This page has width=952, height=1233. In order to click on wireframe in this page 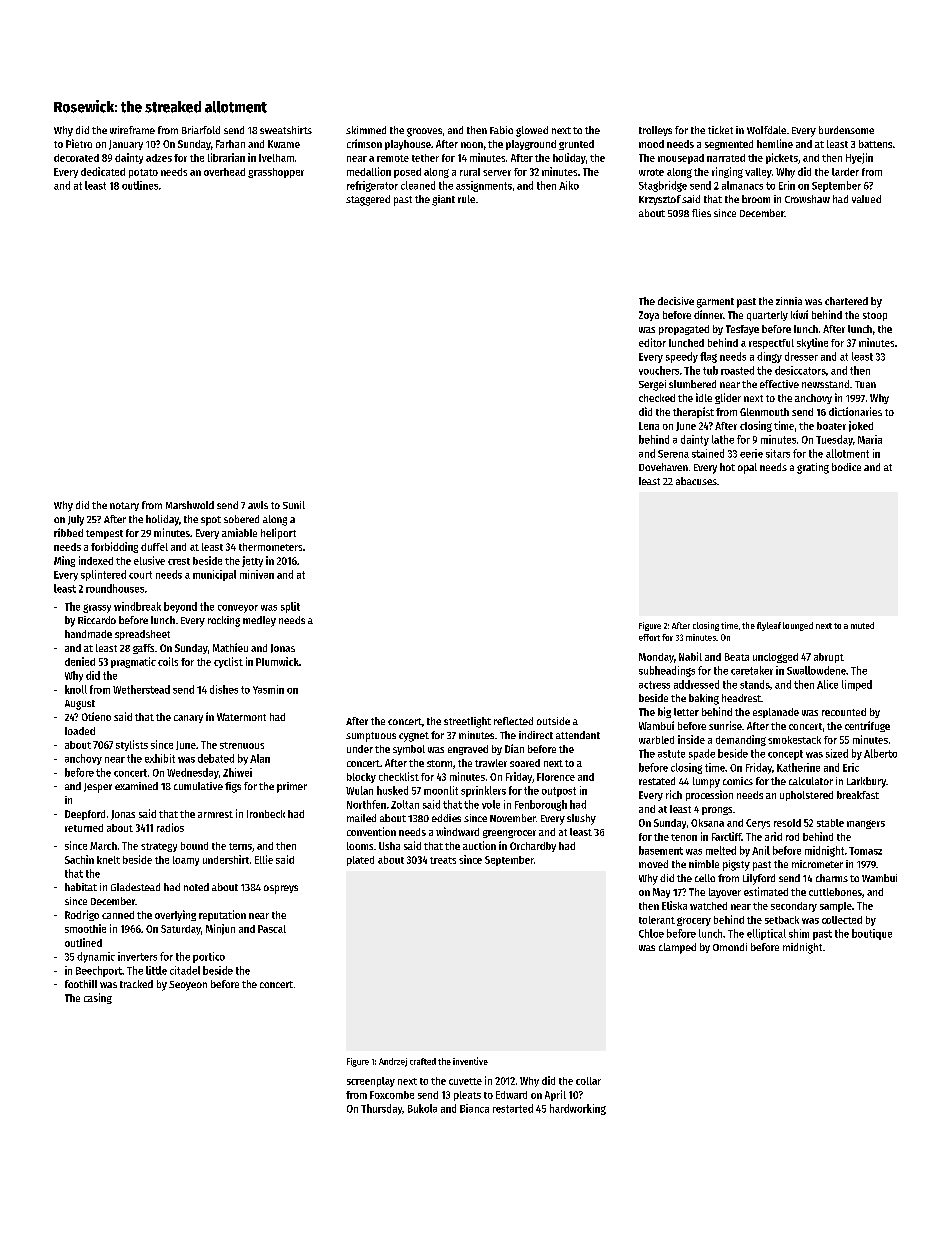, I will do `click(132, 130)`.
